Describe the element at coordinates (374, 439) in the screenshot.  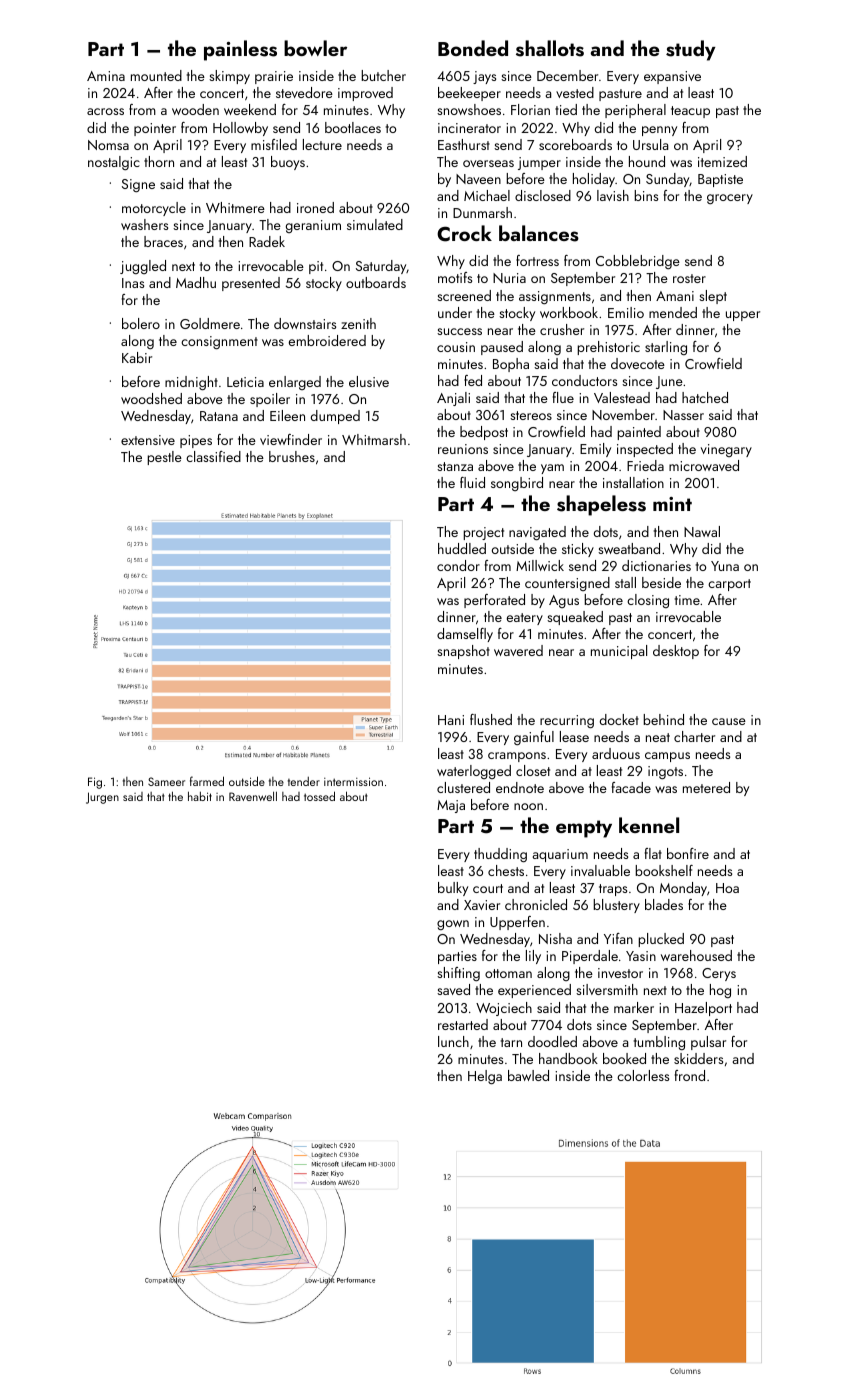
I see `Whitmarsh` at that location.
